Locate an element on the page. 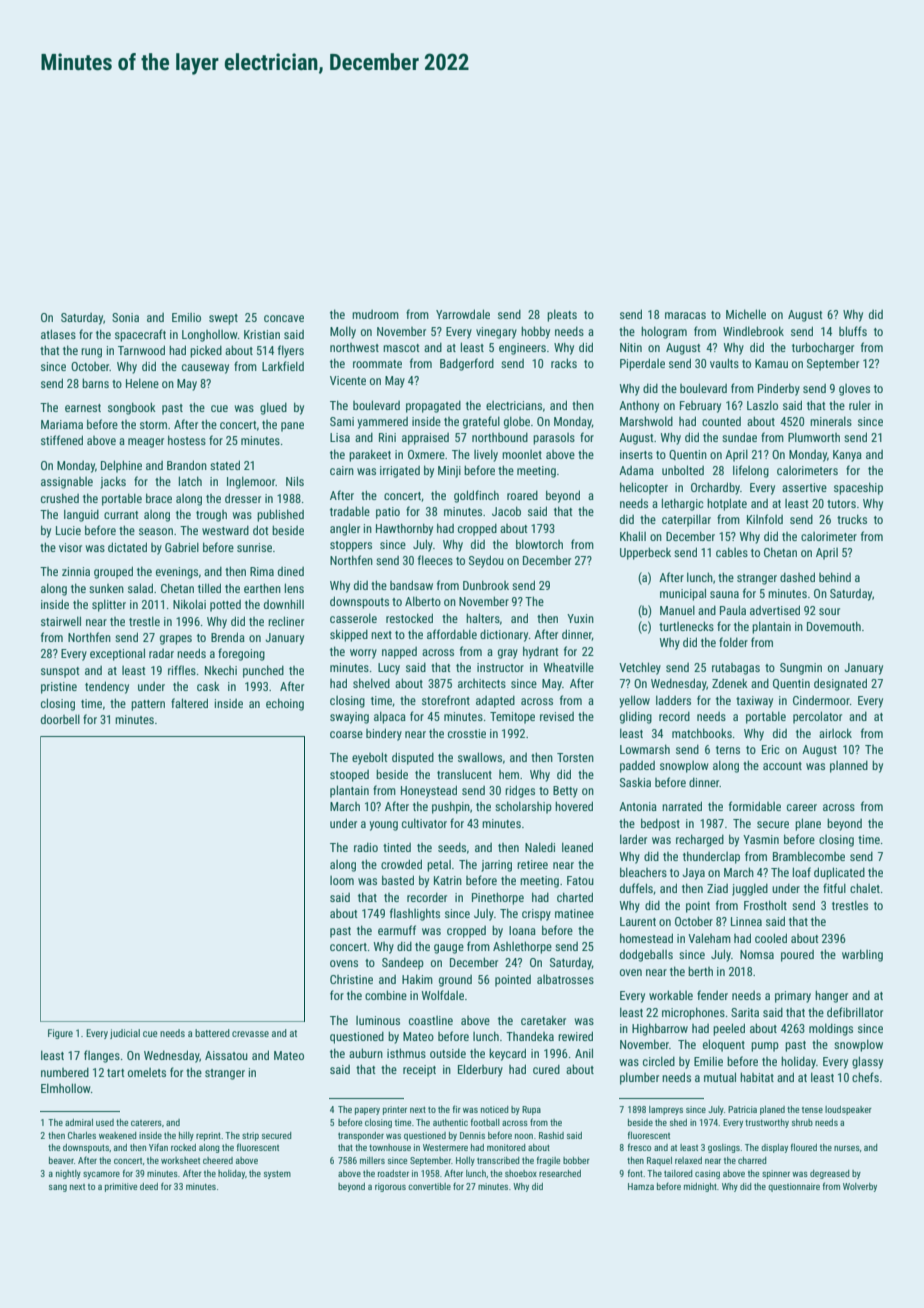  system is located at coordinates (277, 1174).
